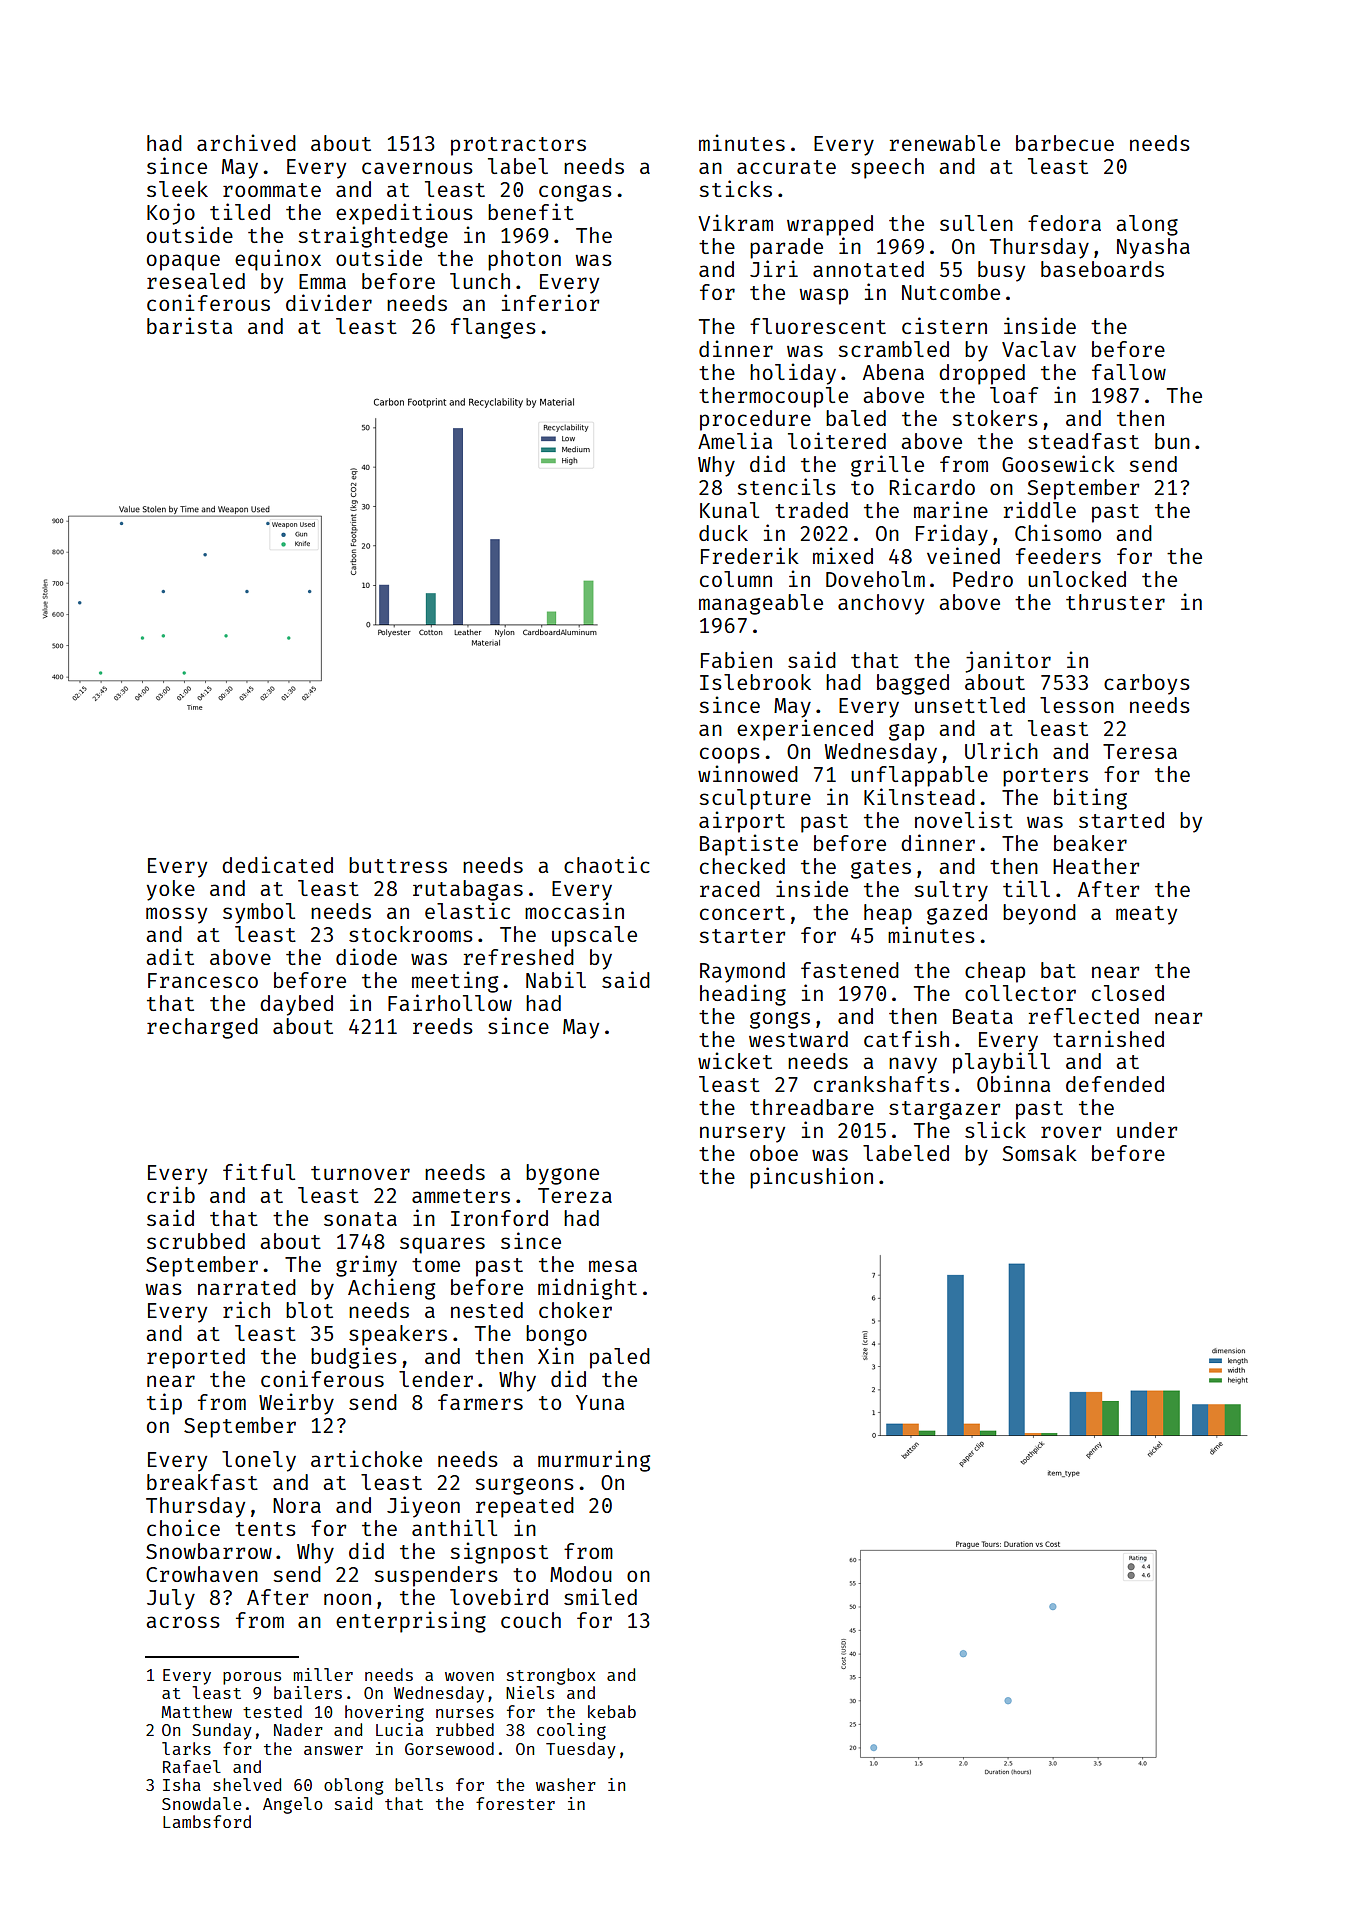  I want to click on accurate, so click(786, 167).
